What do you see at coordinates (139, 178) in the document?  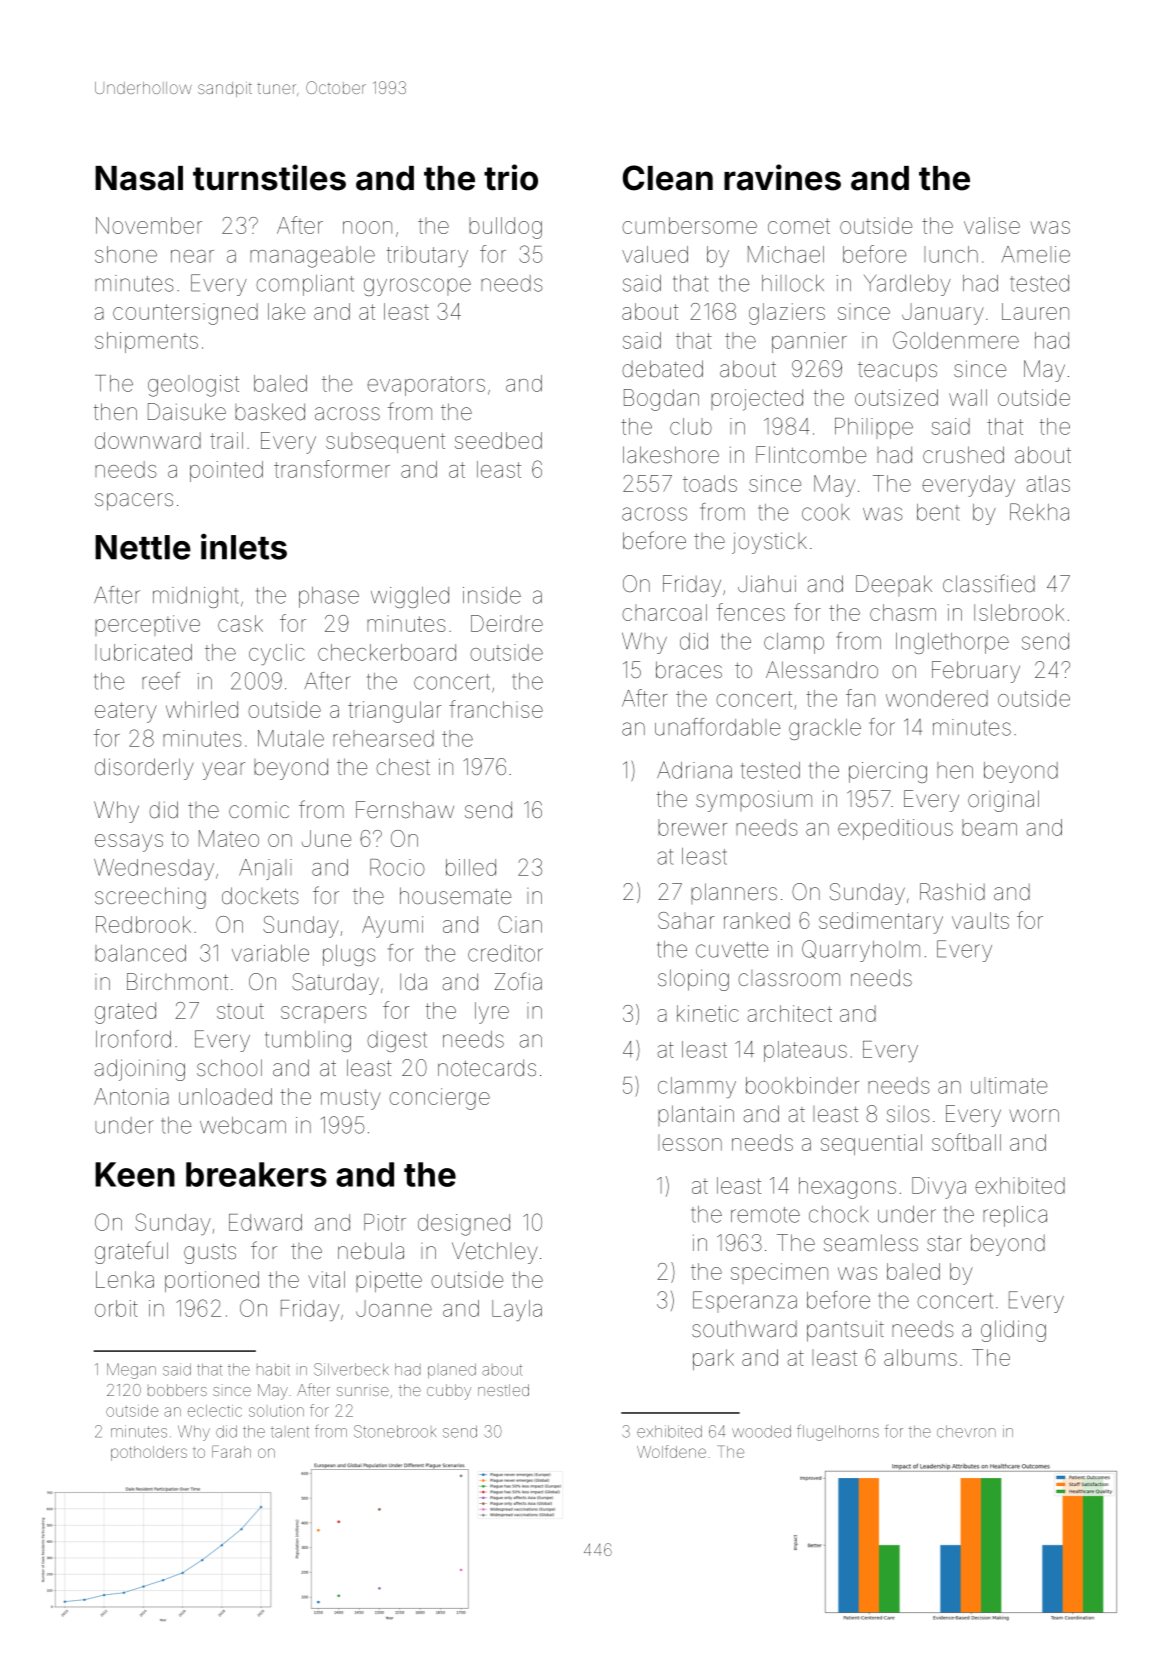 I see `Nasal` at bounding box center [139, 178].
